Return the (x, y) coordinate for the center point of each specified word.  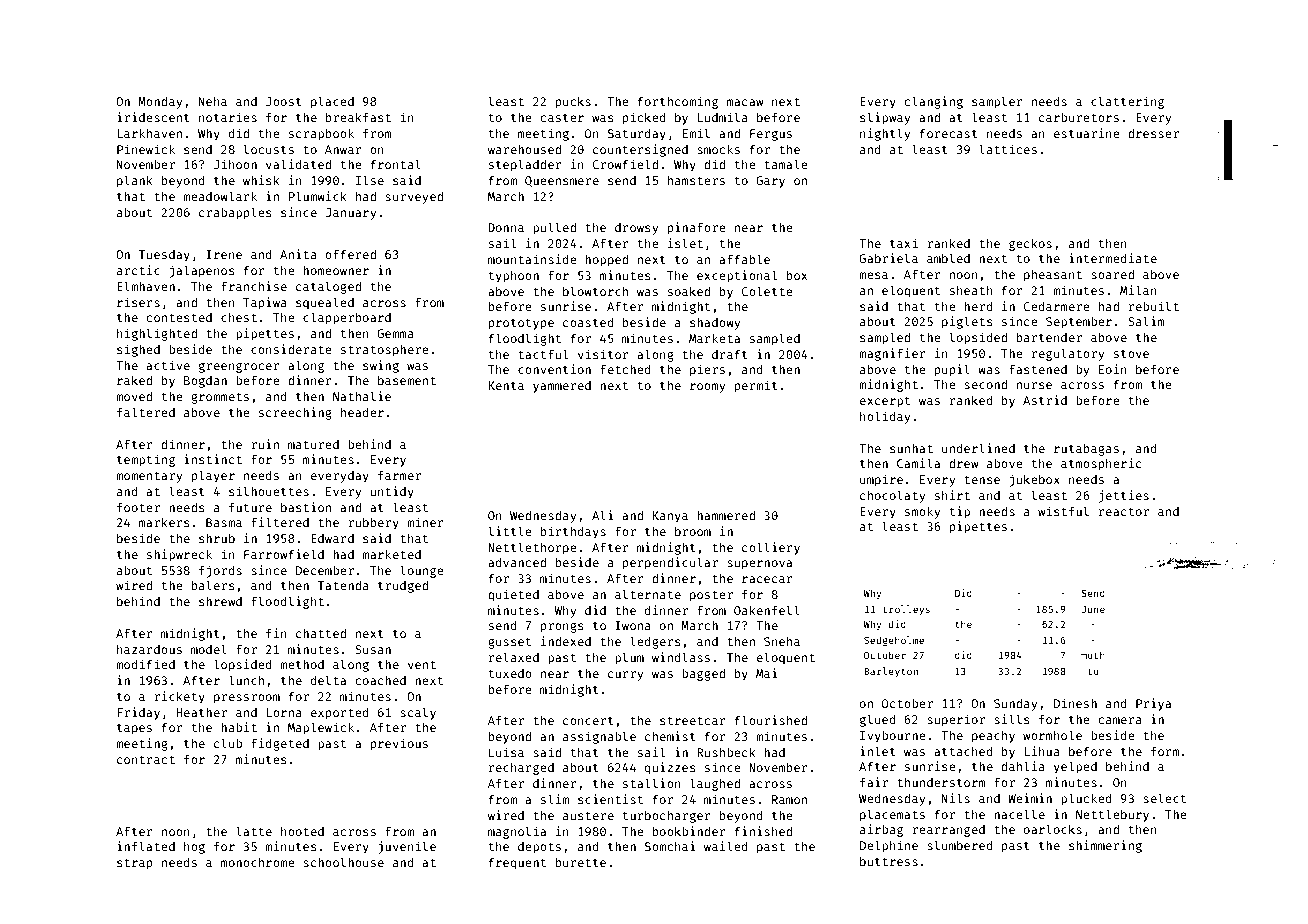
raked (134, 380)
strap (135, 864)
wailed (726, 846)
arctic (138, 270)
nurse (1034, 385)
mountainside (532, 259)
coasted (588, 322)
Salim (1146, 321)
